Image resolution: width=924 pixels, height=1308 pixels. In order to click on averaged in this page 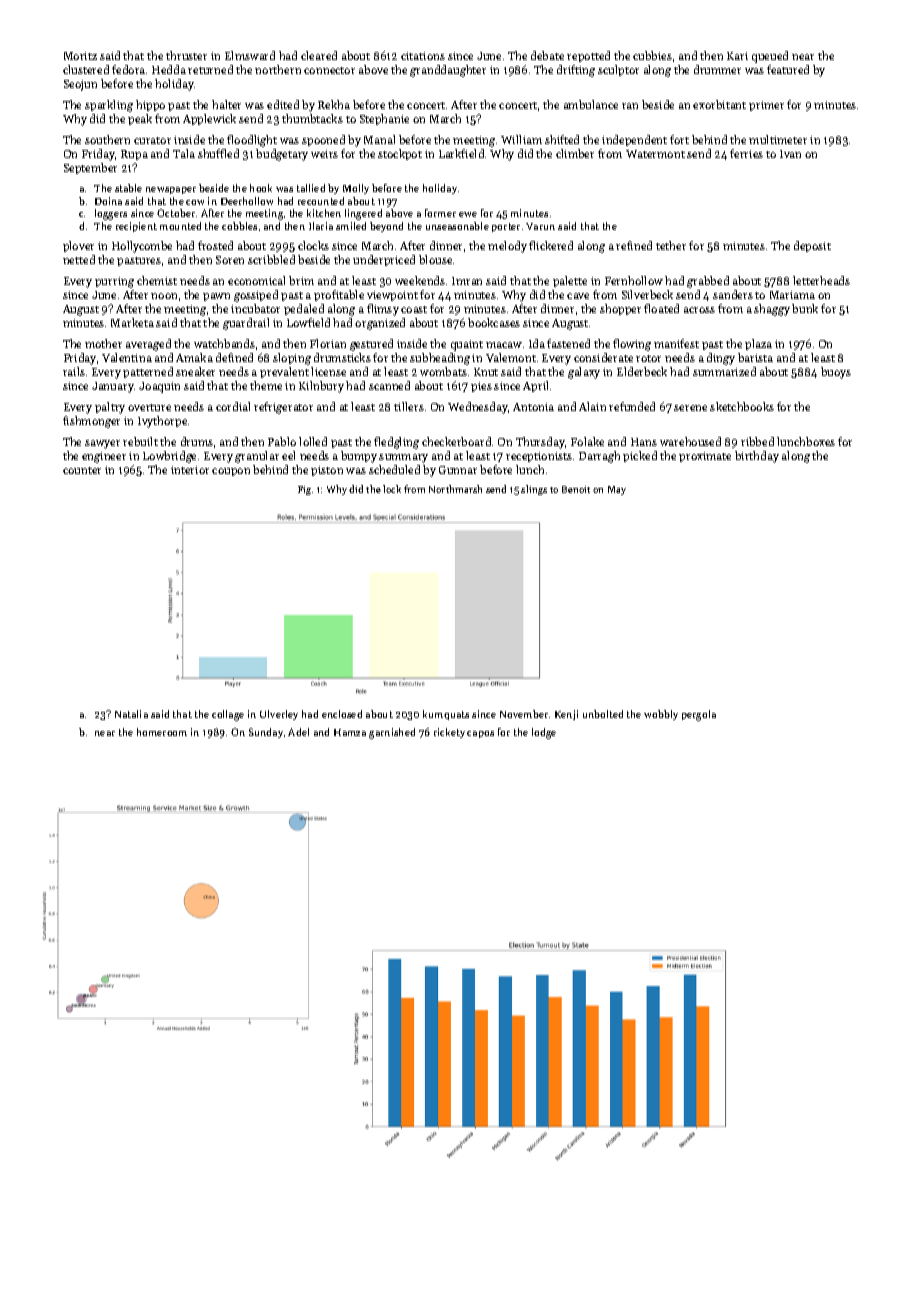, I will do `click(148, 345)`.
